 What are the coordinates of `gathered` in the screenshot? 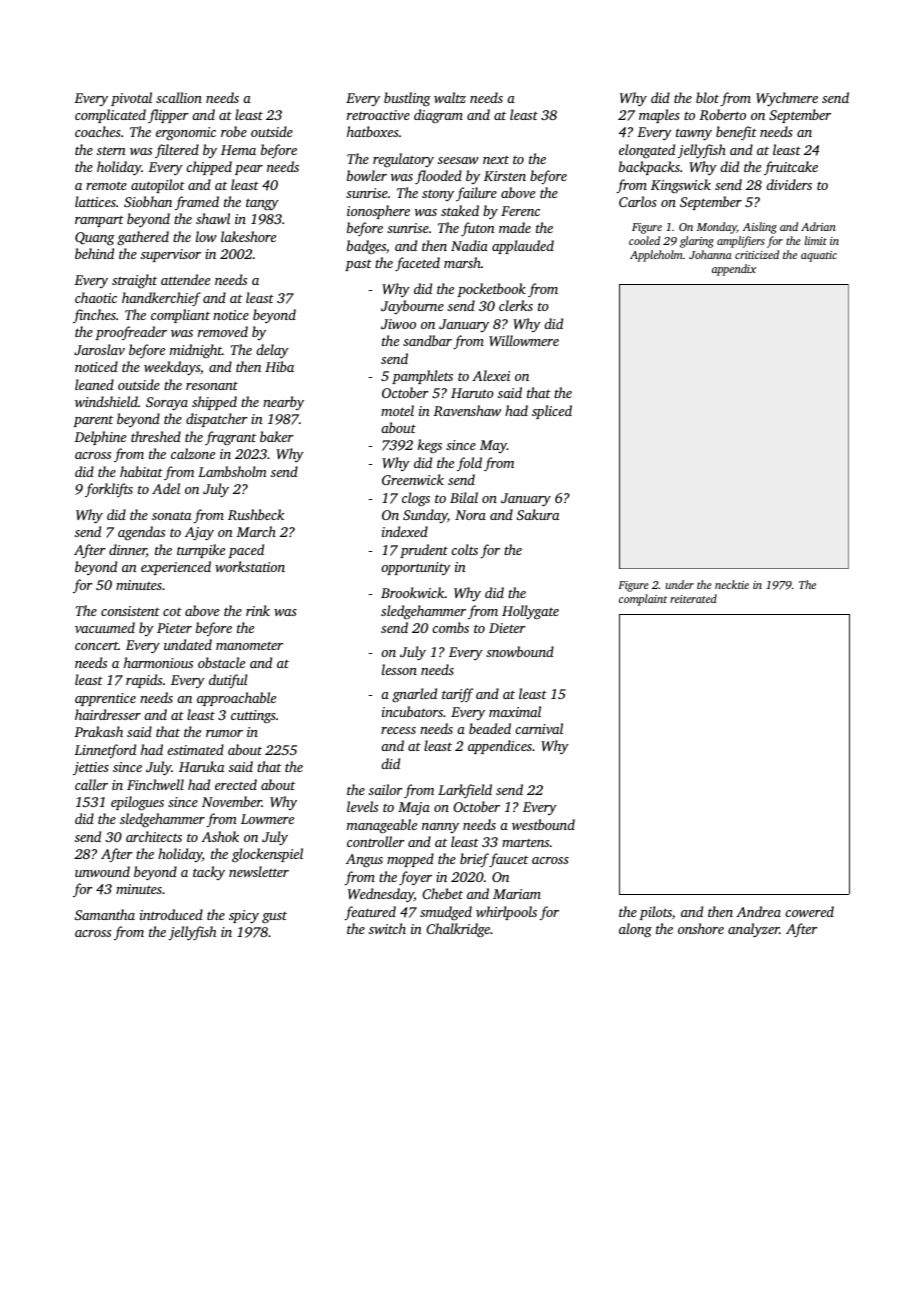 It's located at (143, 238).
